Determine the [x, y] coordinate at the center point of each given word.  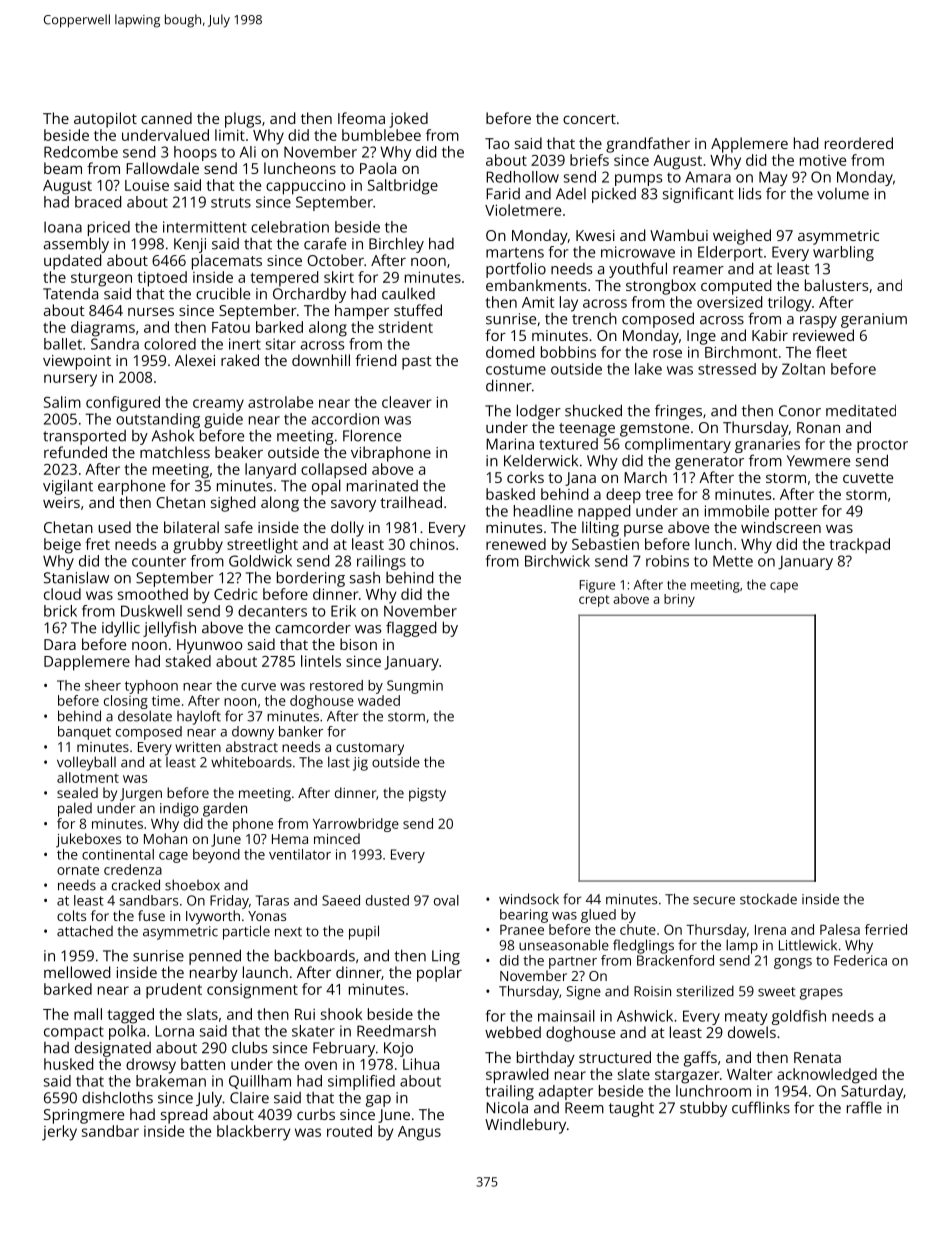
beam [63, 168]
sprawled [517, 1076]
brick [60, 611]
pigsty [427, 795]
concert [589, 119]
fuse [151, 915]
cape [784, 587]
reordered [859, 143]
